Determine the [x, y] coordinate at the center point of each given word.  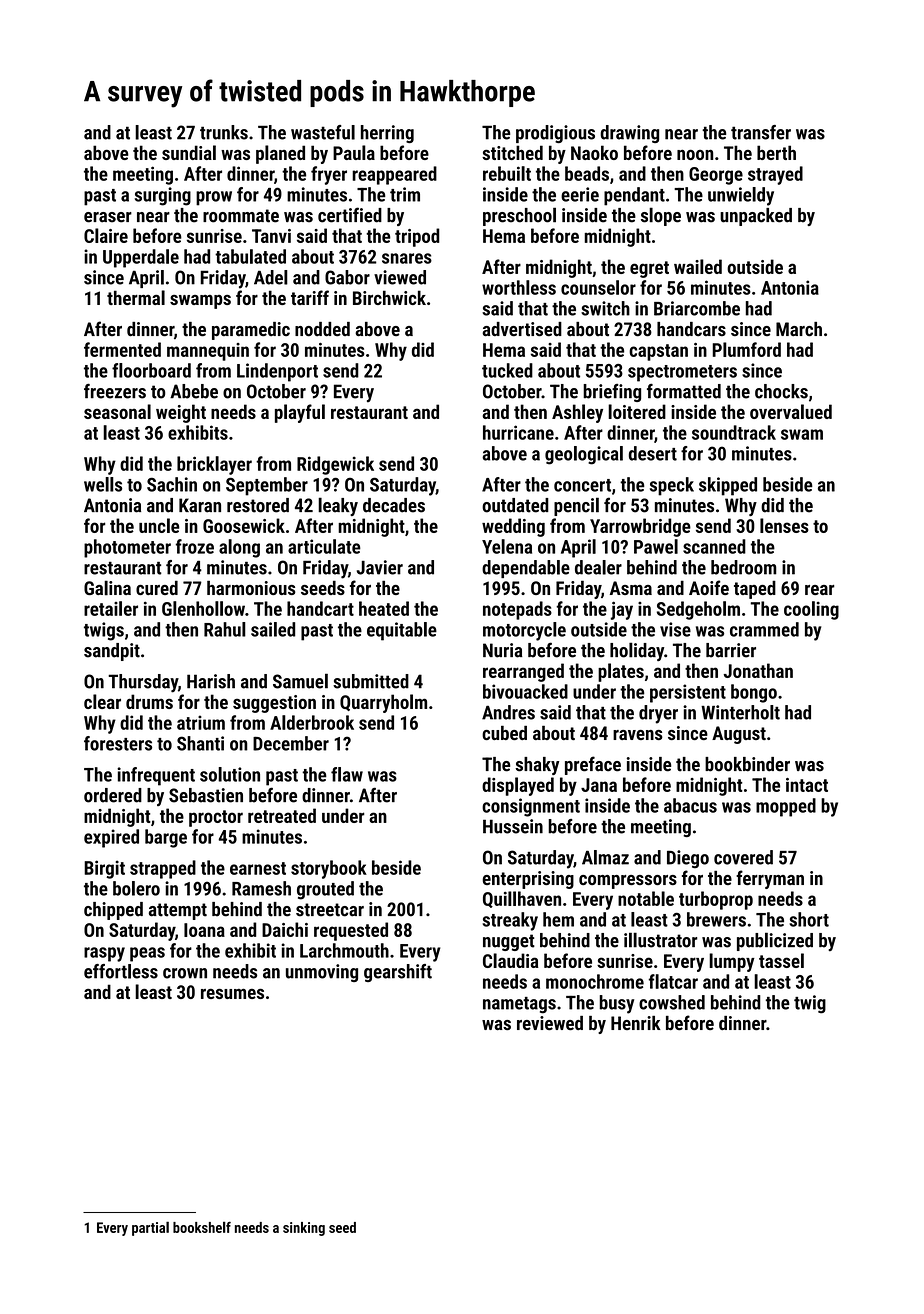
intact [807, 785]
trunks [224, 132]
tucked [507, 370]
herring [387, 134]
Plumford [746, 349]
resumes [232, 993]
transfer [761, 132]
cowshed [672, 1002]
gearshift [398, 973]
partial [150, 1228]
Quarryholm [383, 703]
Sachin [172, 484]
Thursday [143, 683]
